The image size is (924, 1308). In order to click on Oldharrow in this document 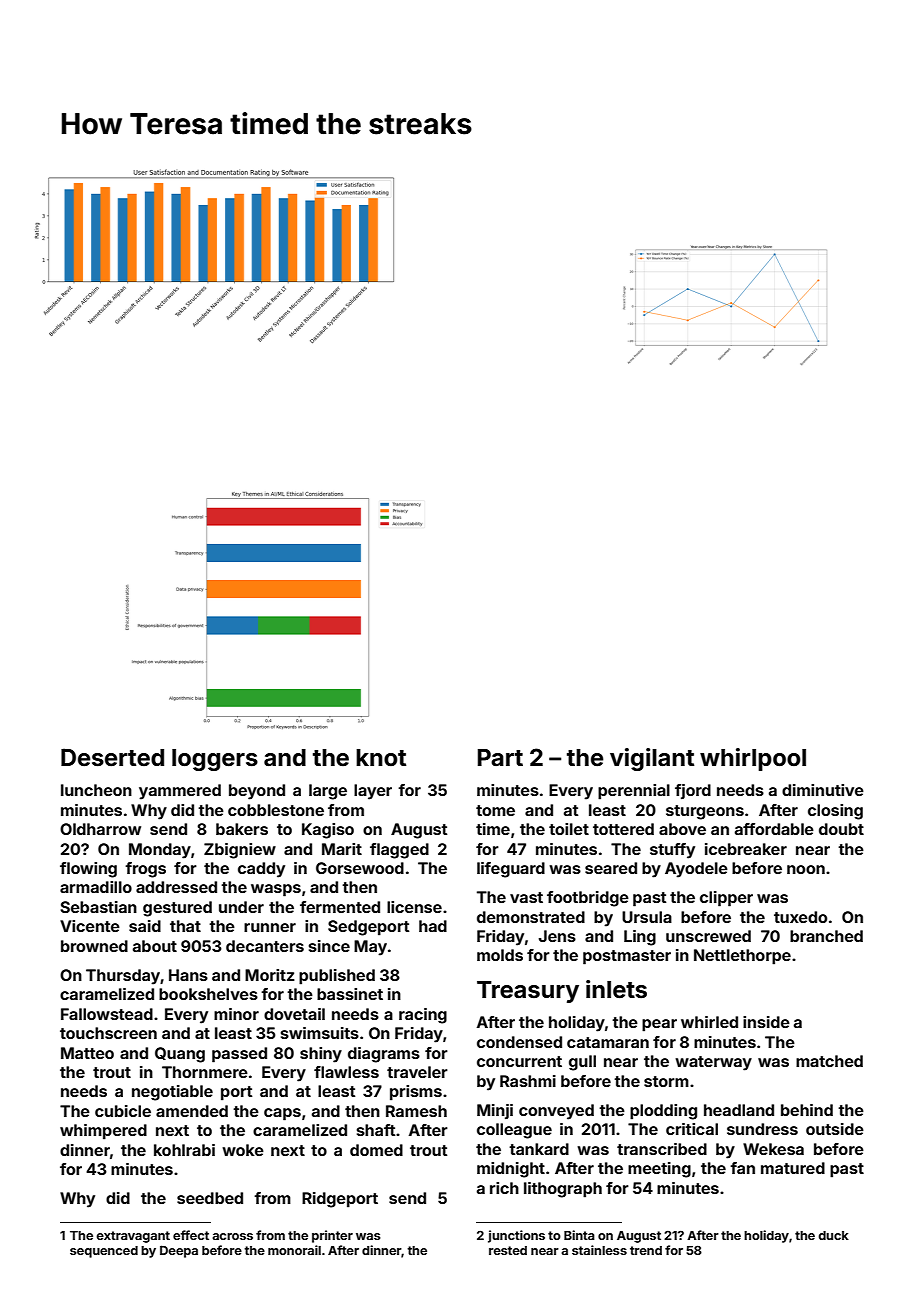, I will do `click(100, 829)`.
